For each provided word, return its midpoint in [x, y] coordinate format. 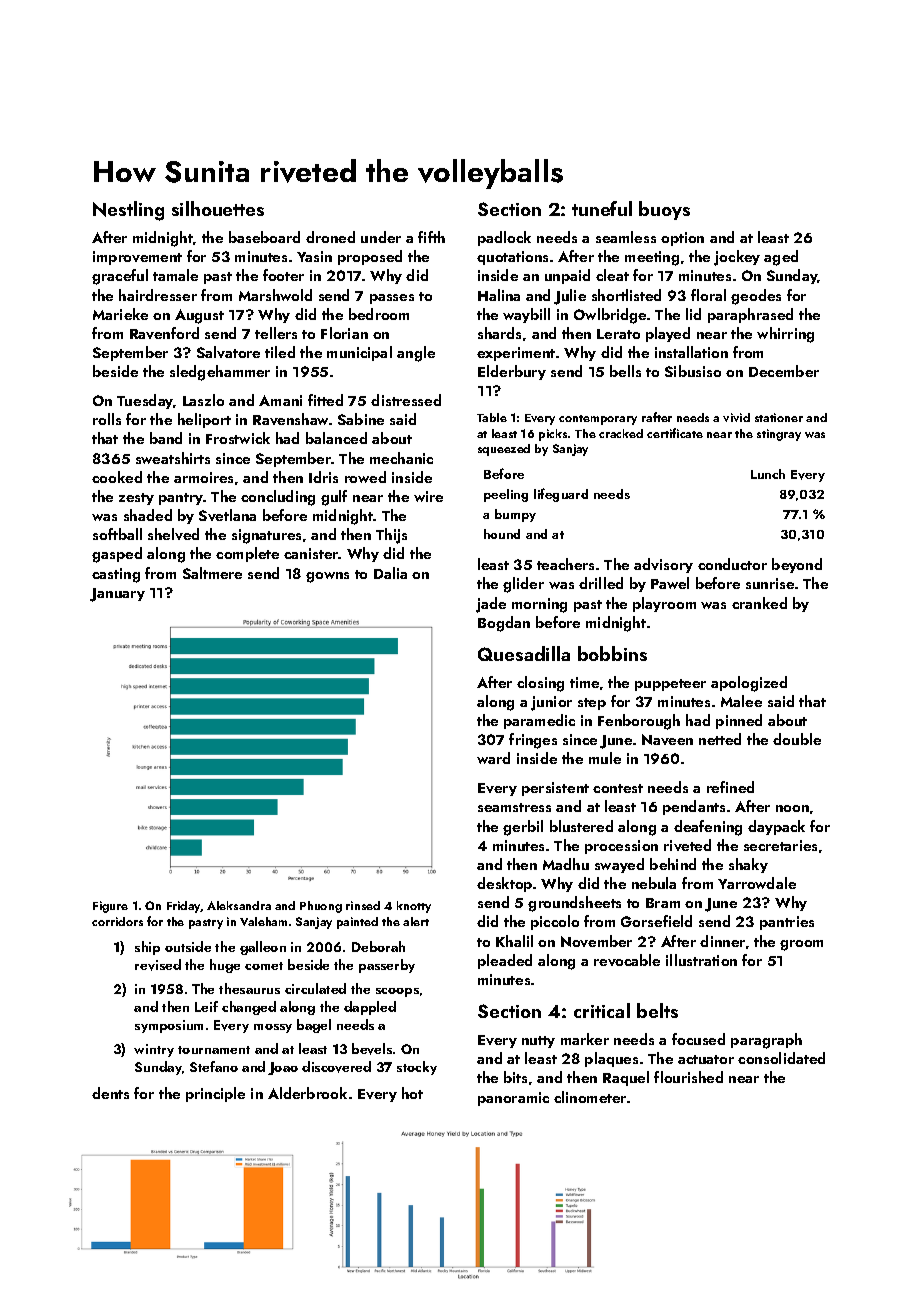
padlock [504, 238]
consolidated [781, 1058]
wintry [154, 1050]
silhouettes [218, 208]
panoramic [513, 1099]
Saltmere [212, 573]
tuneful [602, 208]
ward [493, 758]
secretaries [780, 845]
